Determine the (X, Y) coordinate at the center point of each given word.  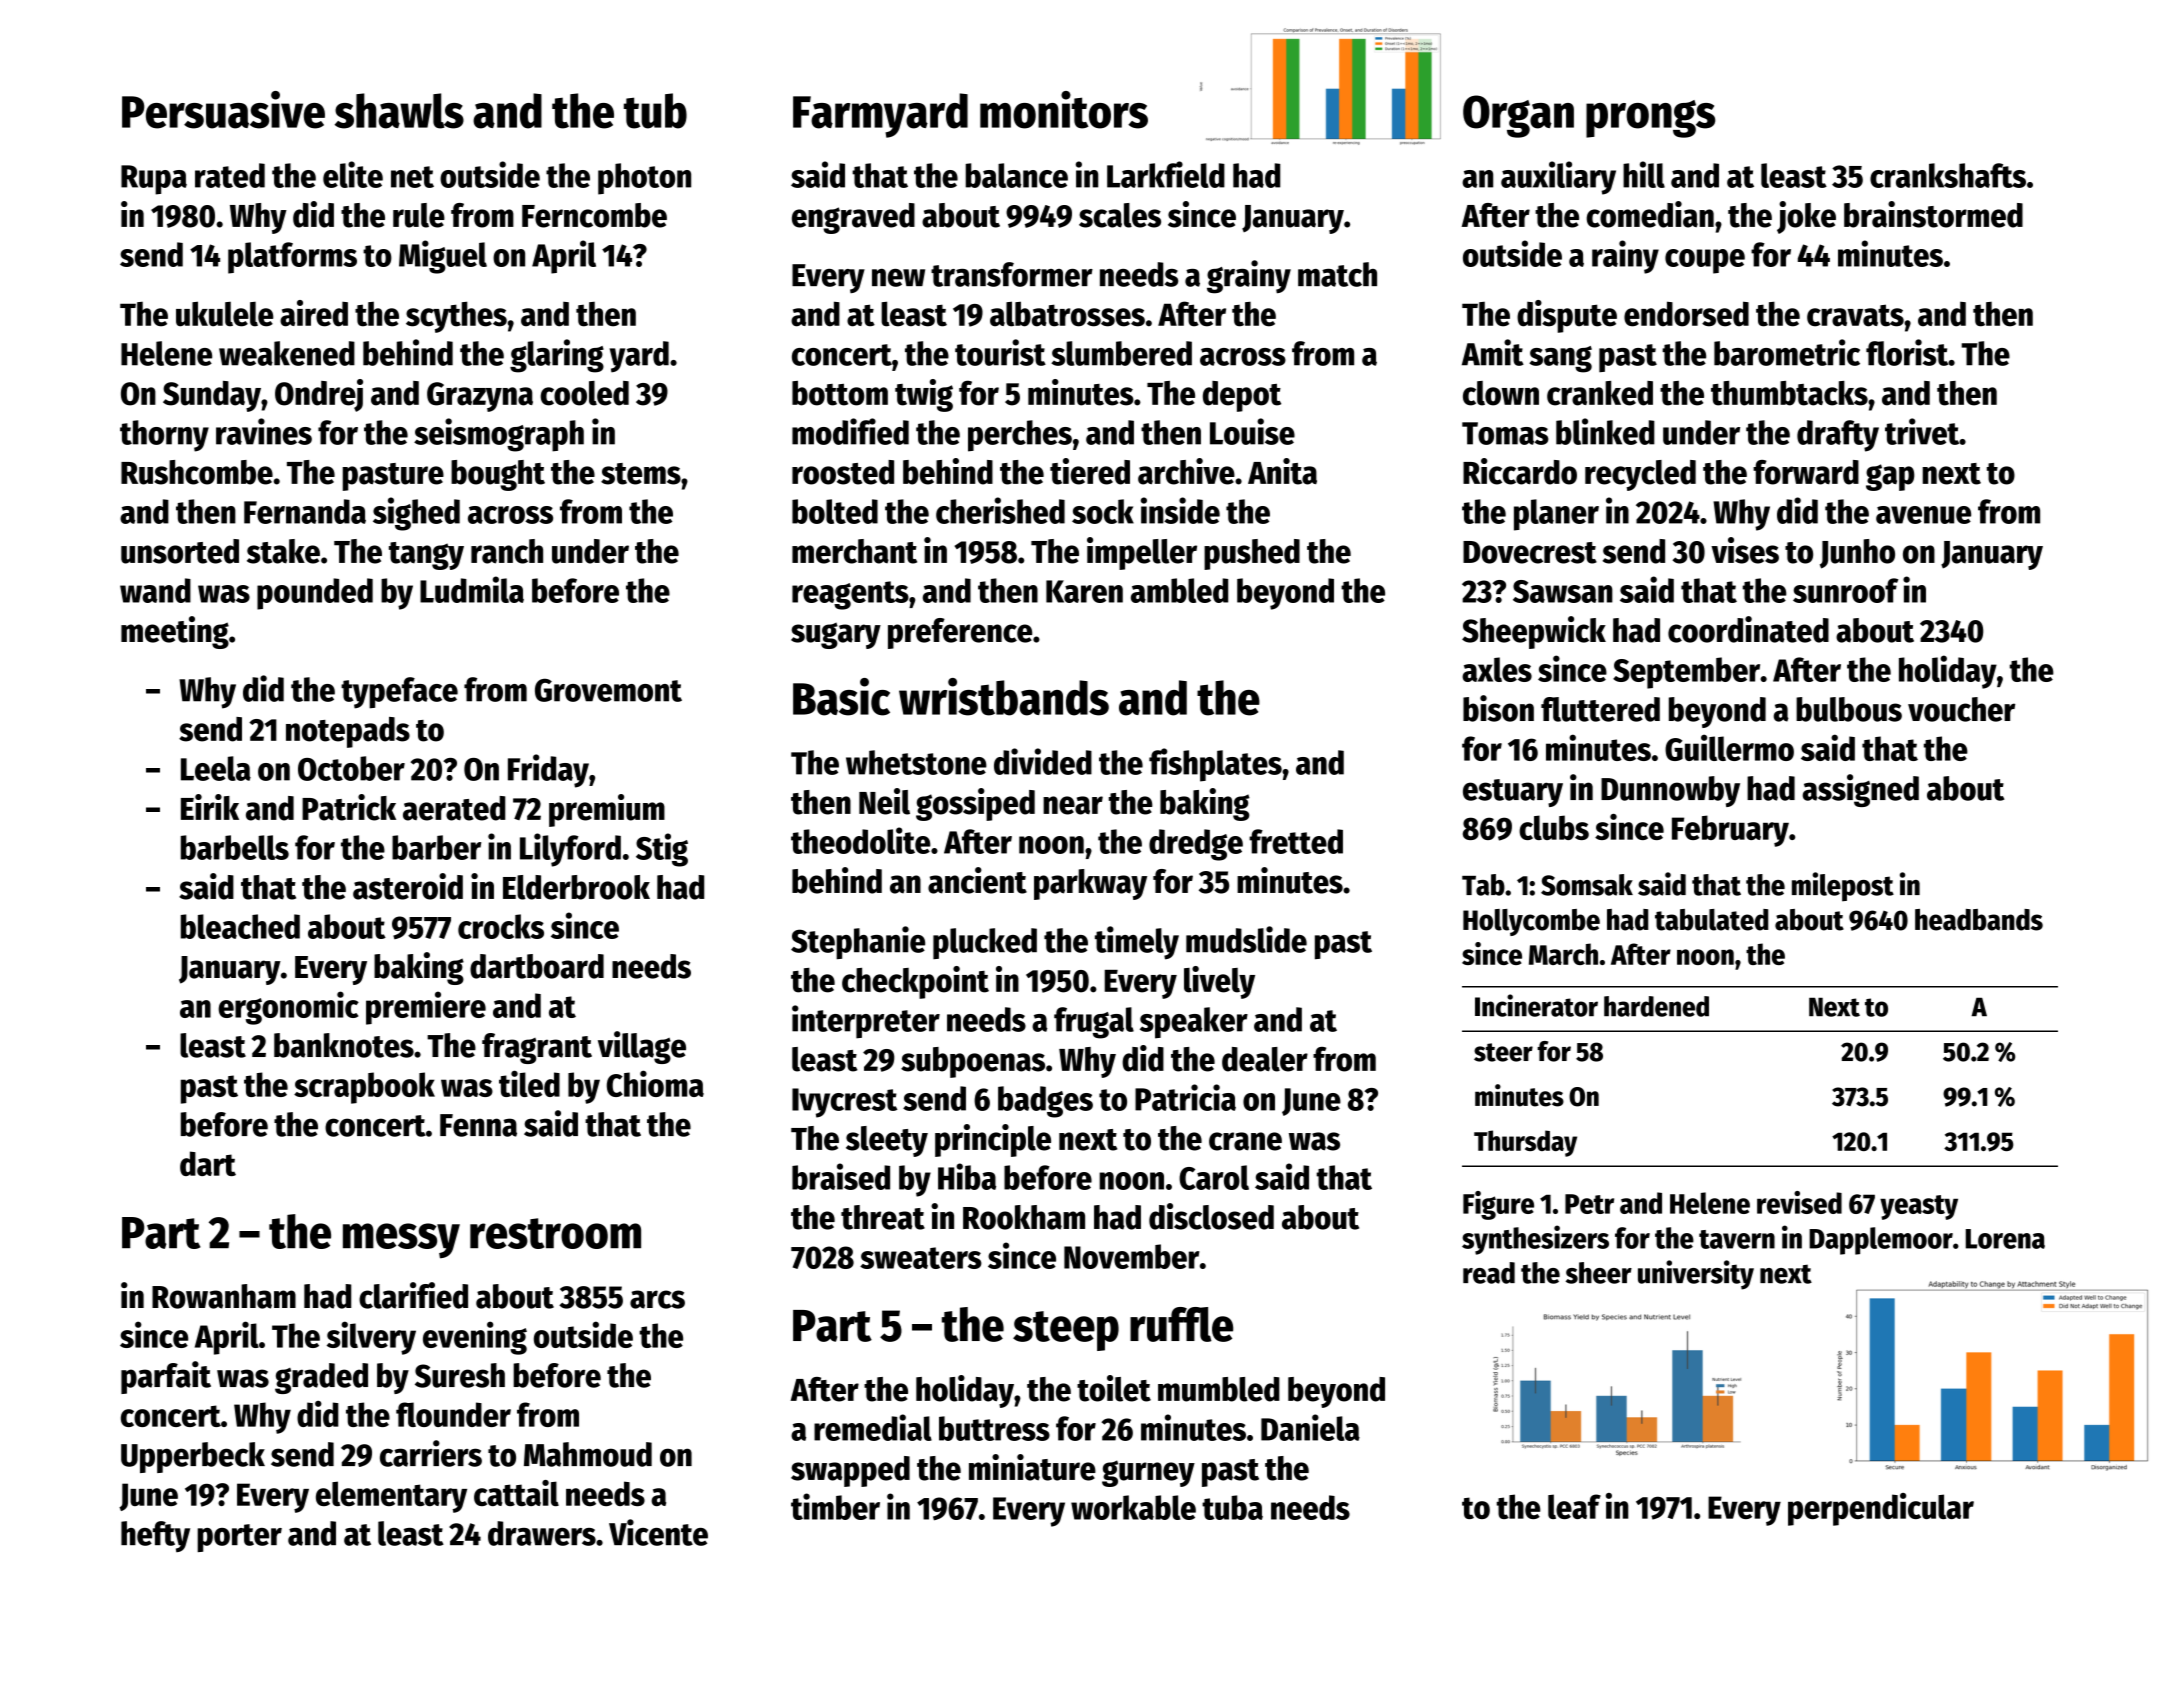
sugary (836, 635)
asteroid (408, 886)
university (1696, 1275)
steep (1066, 1331)
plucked (985, 943)
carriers (431, 1453)
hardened (1656, 1006)
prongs (1650, 119)
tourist (1000, 352)
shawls (399, 111)
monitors (1064, 110)
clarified (413, 1295)
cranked (1600, 393)
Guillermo (1729, 747)
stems (641, 474)
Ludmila (472, 589)
